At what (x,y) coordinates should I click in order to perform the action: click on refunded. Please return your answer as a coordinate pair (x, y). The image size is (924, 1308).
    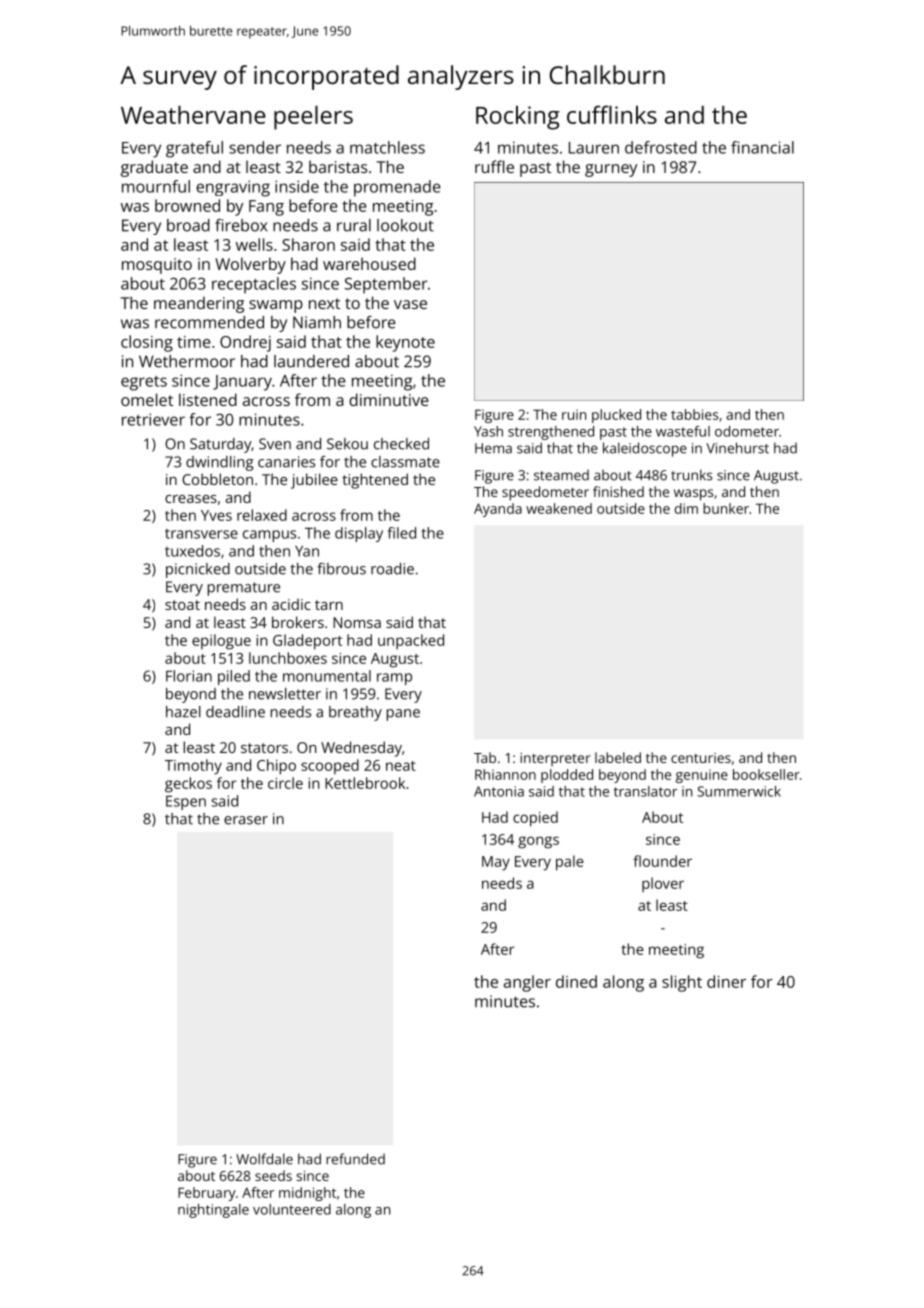
    Looking at the image, I should click on (355, 1159).
